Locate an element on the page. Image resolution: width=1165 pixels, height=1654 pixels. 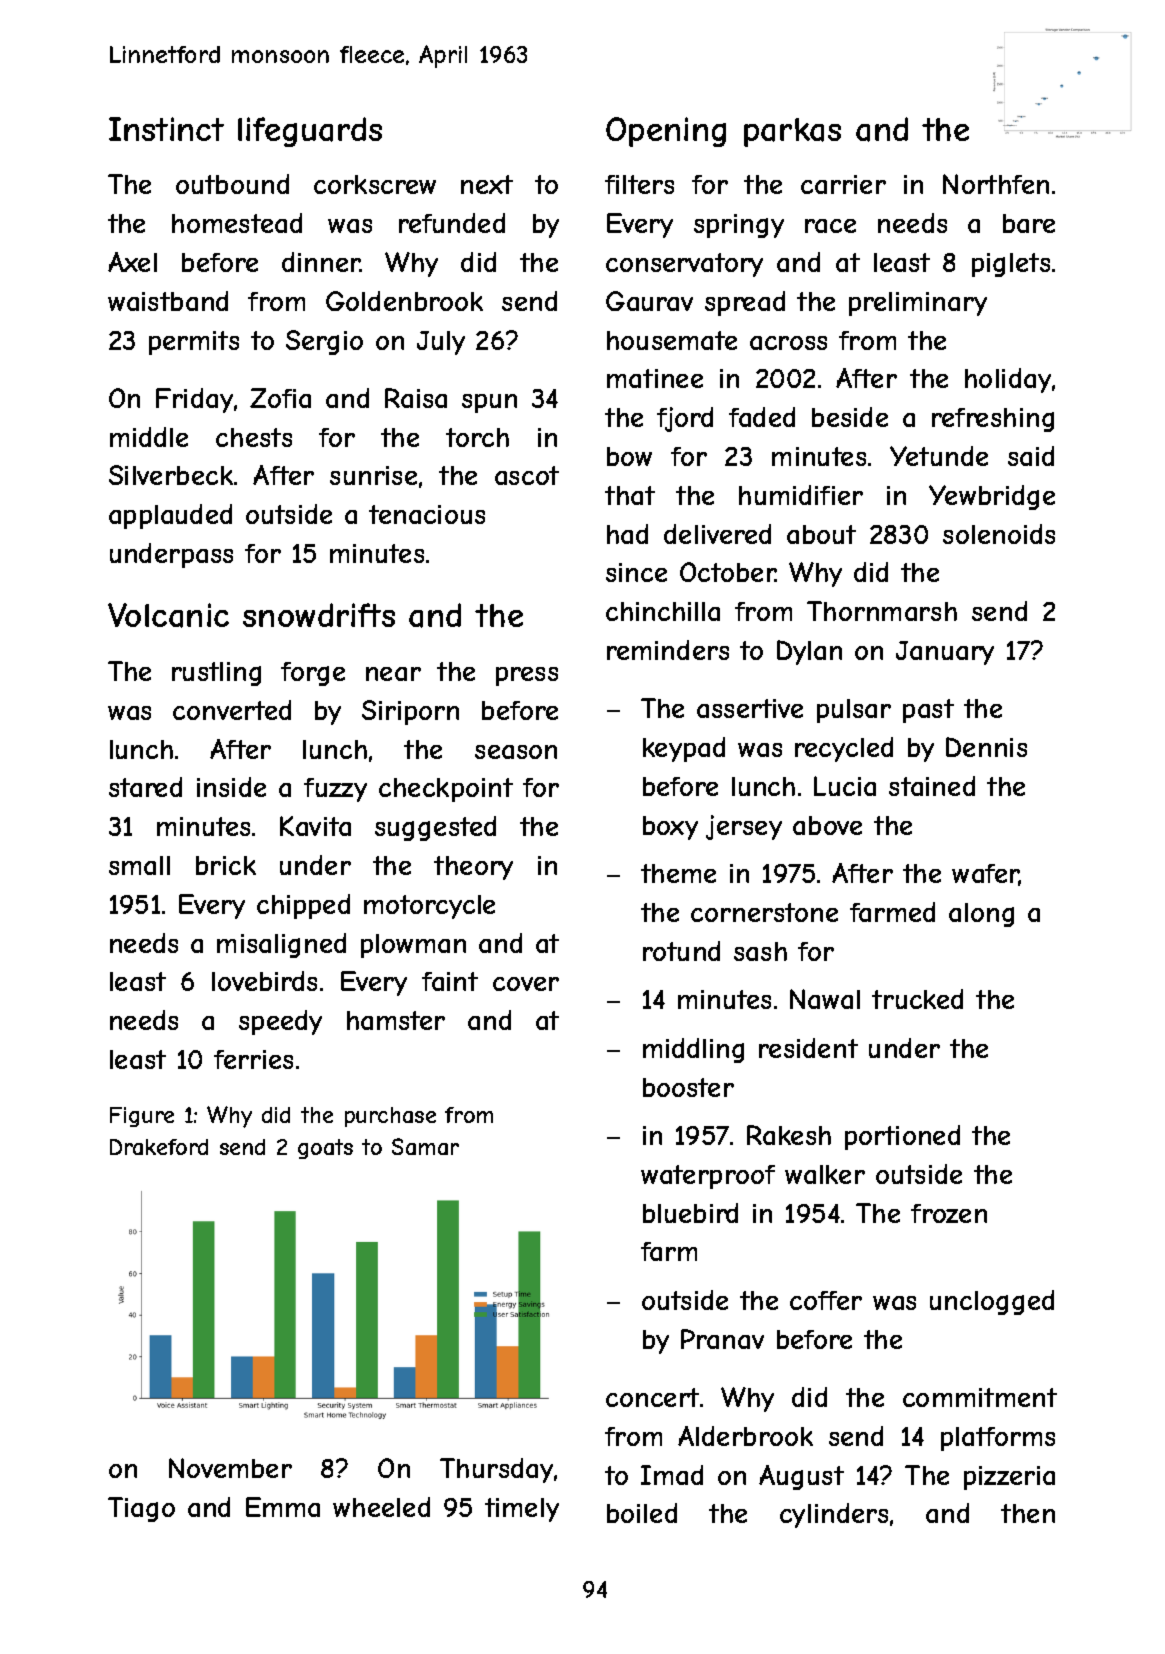
rustling is located at coordinates (216, 674).
